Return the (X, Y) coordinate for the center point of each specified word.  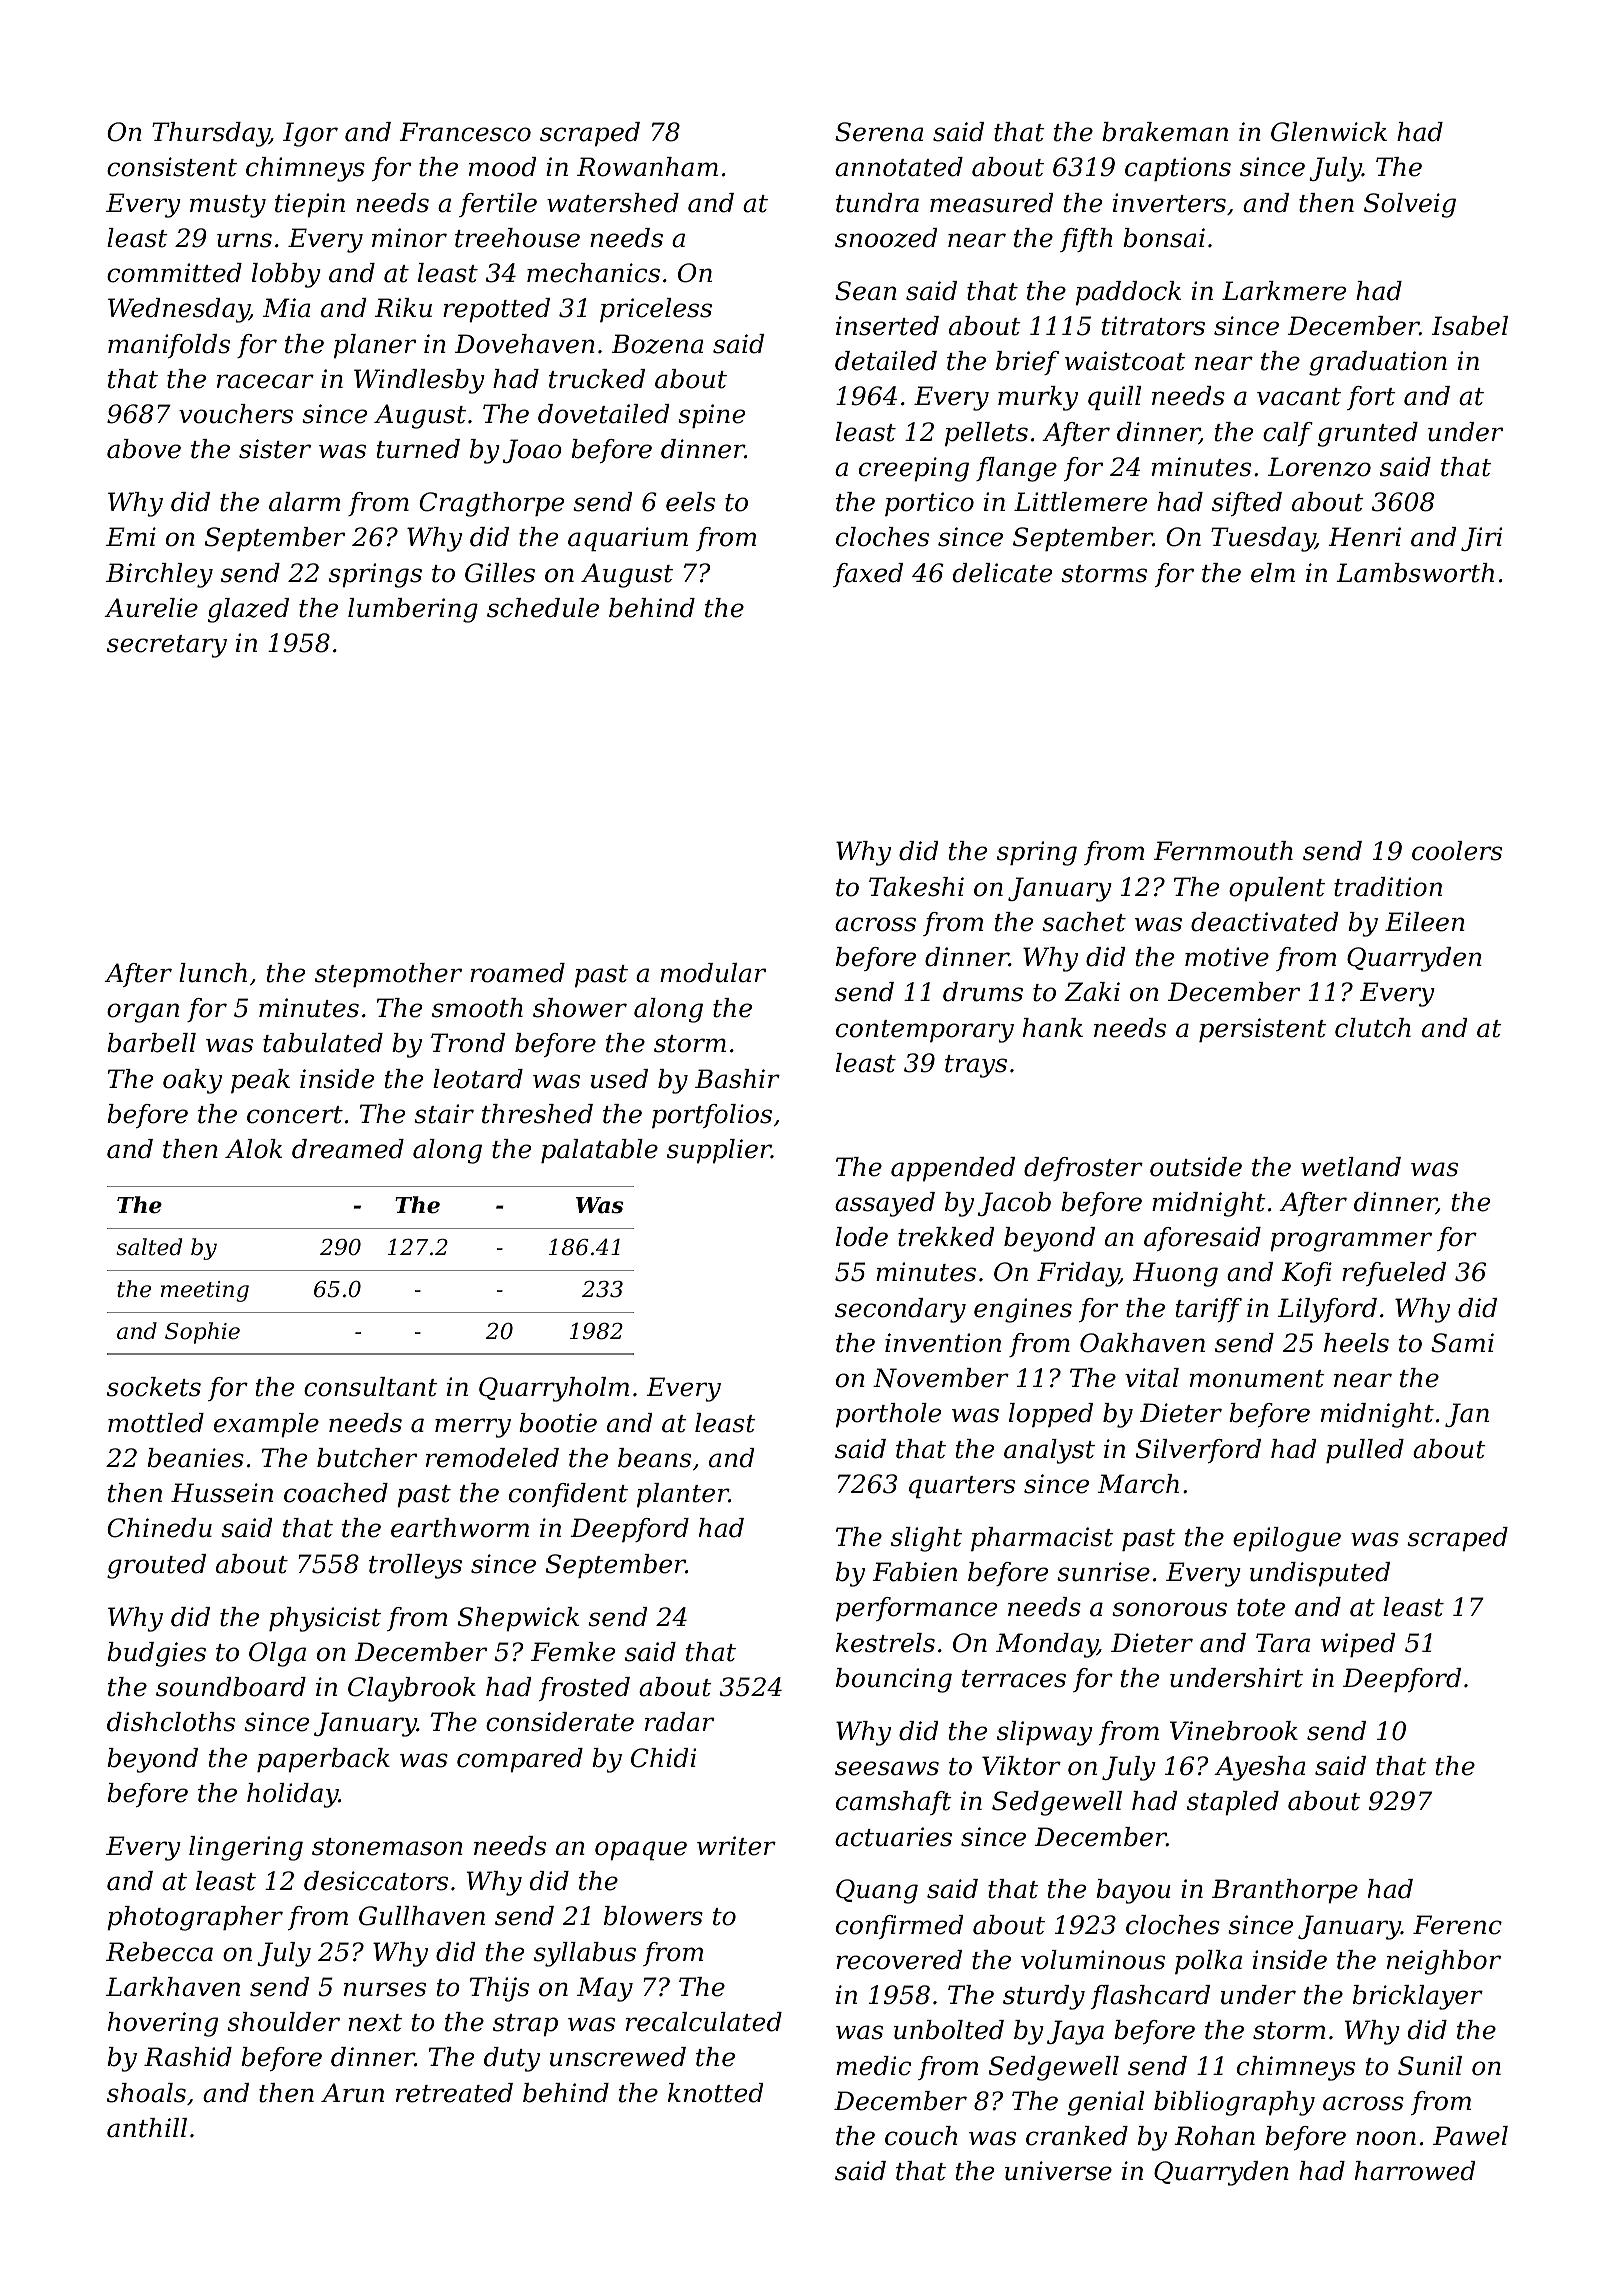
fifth (1086, 240)
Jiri (1481, 539)
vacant (1299, 397)
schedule (543, 608)
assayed (885, 1204)
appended (953, 1169)
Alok (253, 1149)
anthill (147, 2128)
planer (375, 346)
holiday (293, 1795)
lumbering (413, 610)
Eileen (1425, 922)
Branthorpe (1285, 1891)
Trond (468, 1043)
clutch (1373, 1028)
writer (736, 1846)
